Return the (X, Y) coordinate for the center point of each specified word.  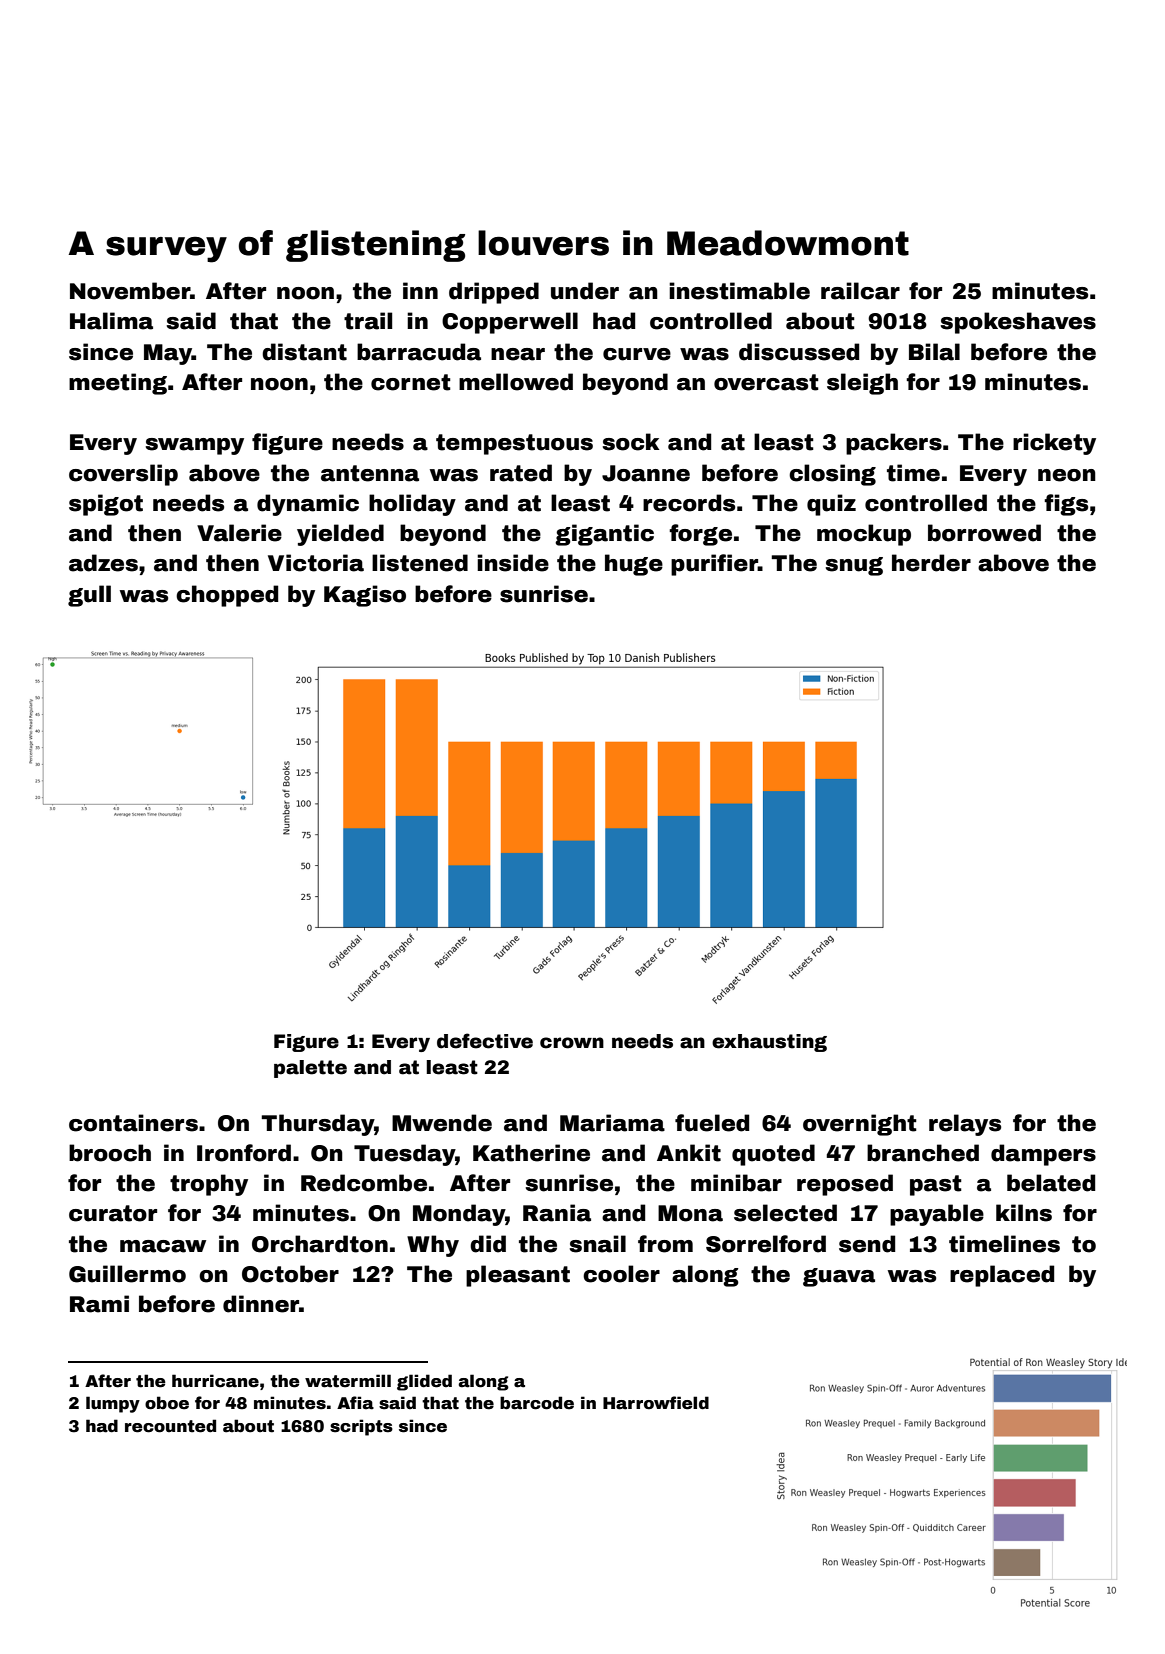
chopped (227, 596)
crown (572, 1043)
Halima (111, 321)
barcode (537, 1403)
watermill (348, 1381)
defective (485, 1041)
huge (634, 565)
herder (931, 563)
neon (1067, 475)
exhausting (769, 1043)
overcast (766, 382)
